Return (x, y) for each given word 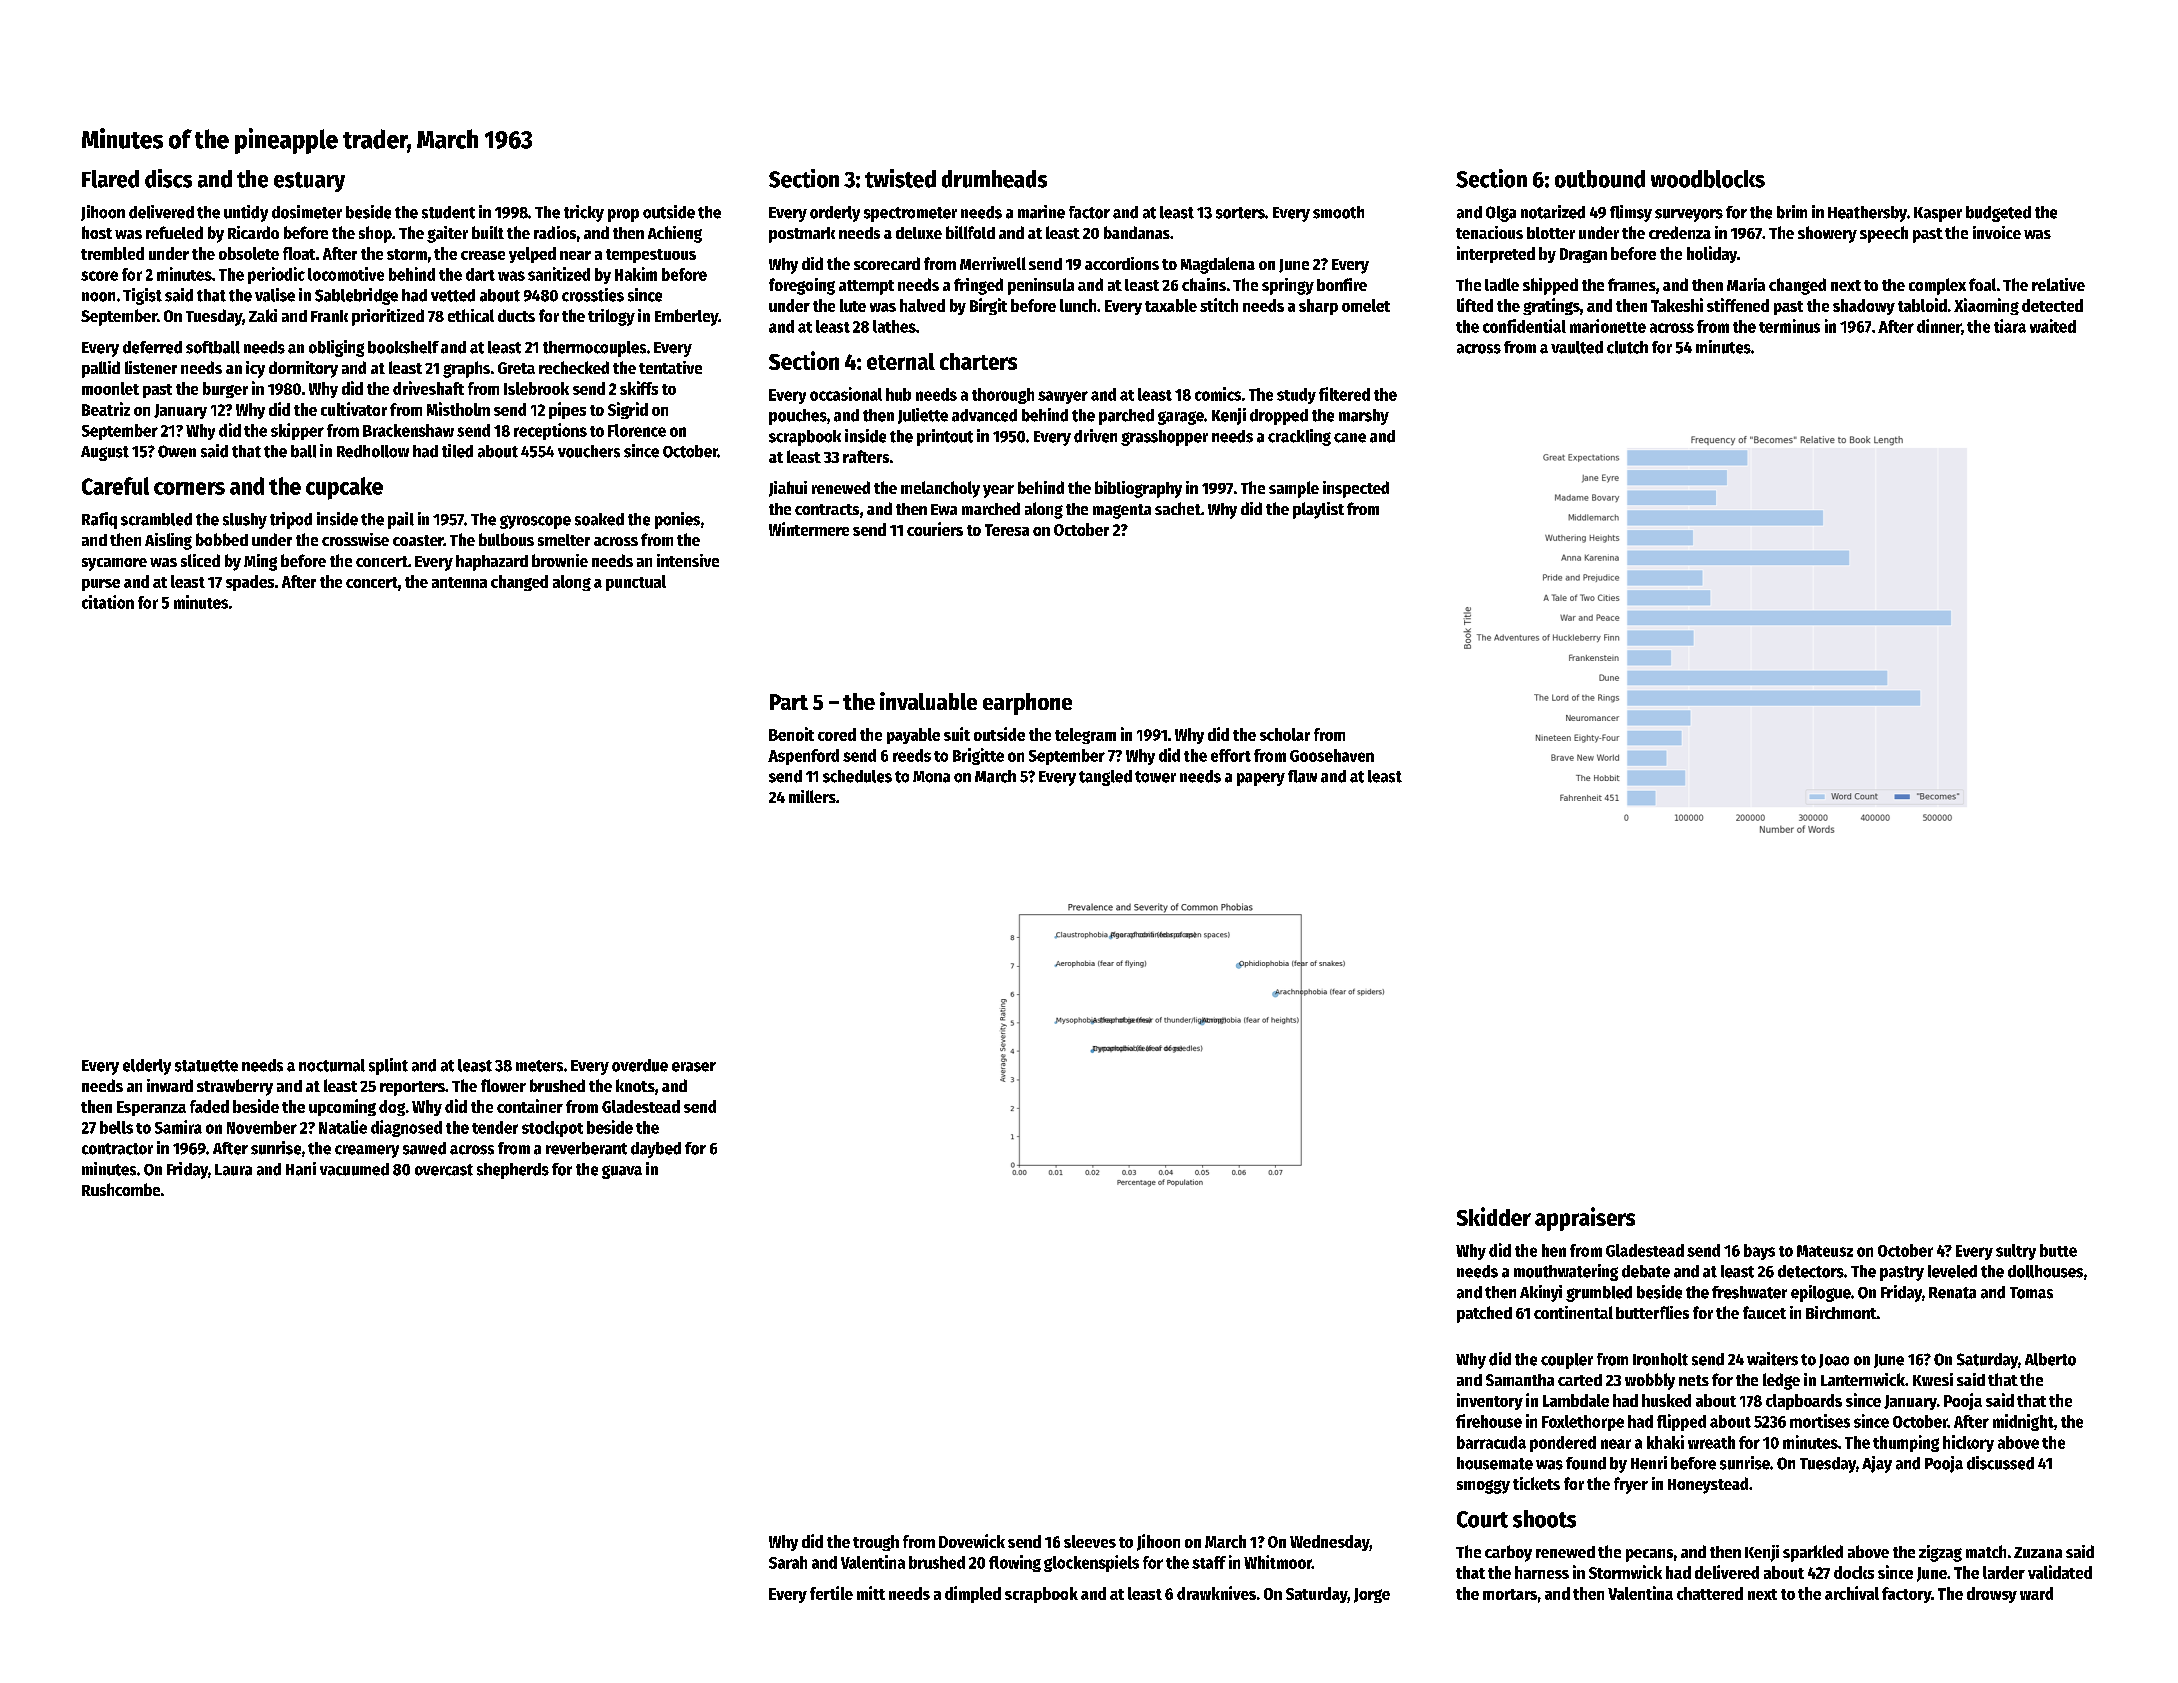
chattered (1710, 1593)
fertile (831, 1593)
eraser (694, 1067)
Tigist (142, 296)
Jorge (1372, 1595)
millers (812, 796)
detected (2052, 305)
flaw (1302, 776)
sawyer (1063, 397)
